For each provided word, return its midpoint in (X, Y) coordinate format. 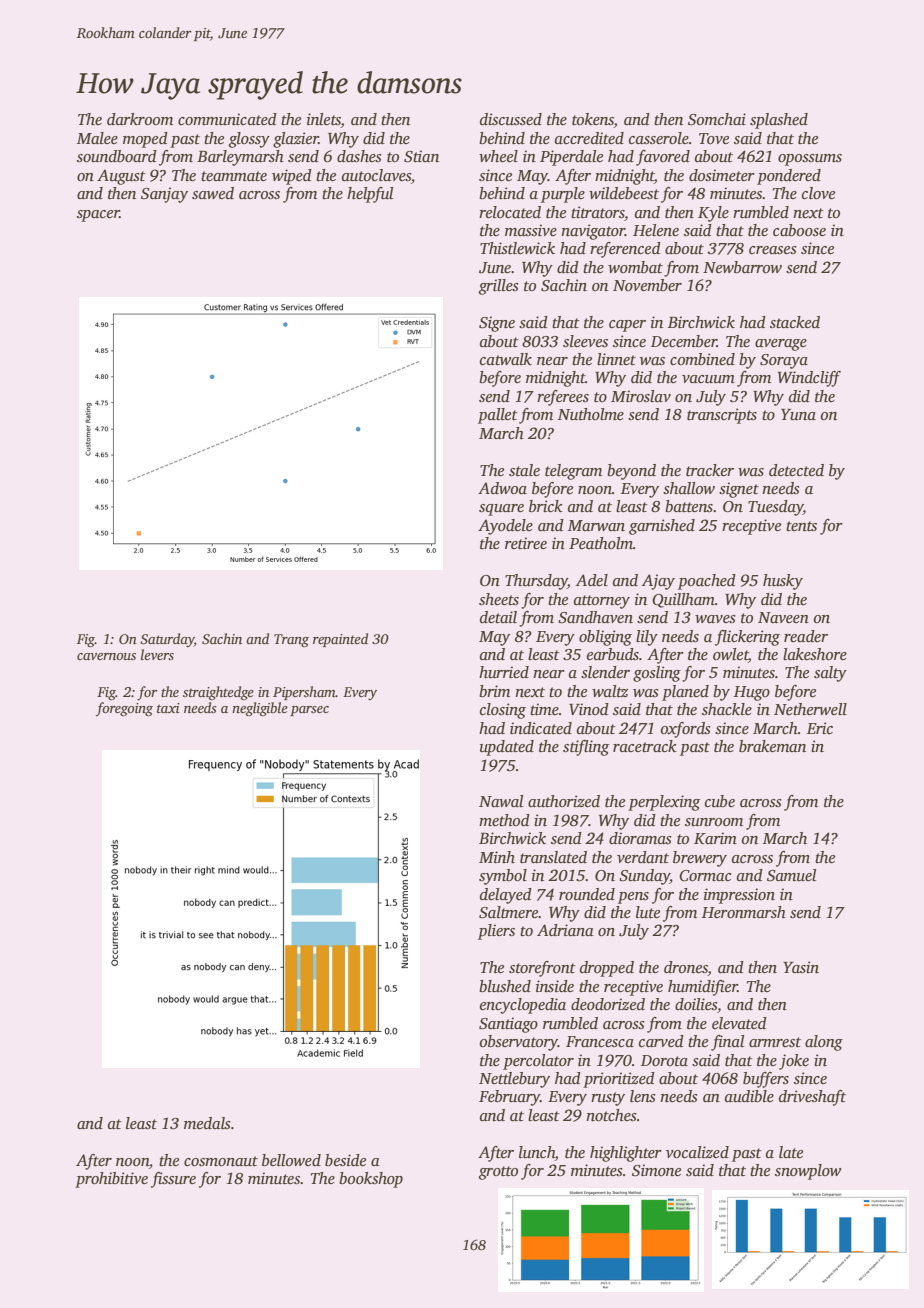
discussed (511, 119)
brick (546, 506)
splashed (779, 121)
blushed (505, 986)
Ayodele (505, 527)
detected (796, 470)
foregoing (124, 709)
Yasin (801, 967)
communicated (227, 119)
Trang (291, 640)
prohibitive (111, 1180)
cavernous (106, 656)
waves (715, 619)
